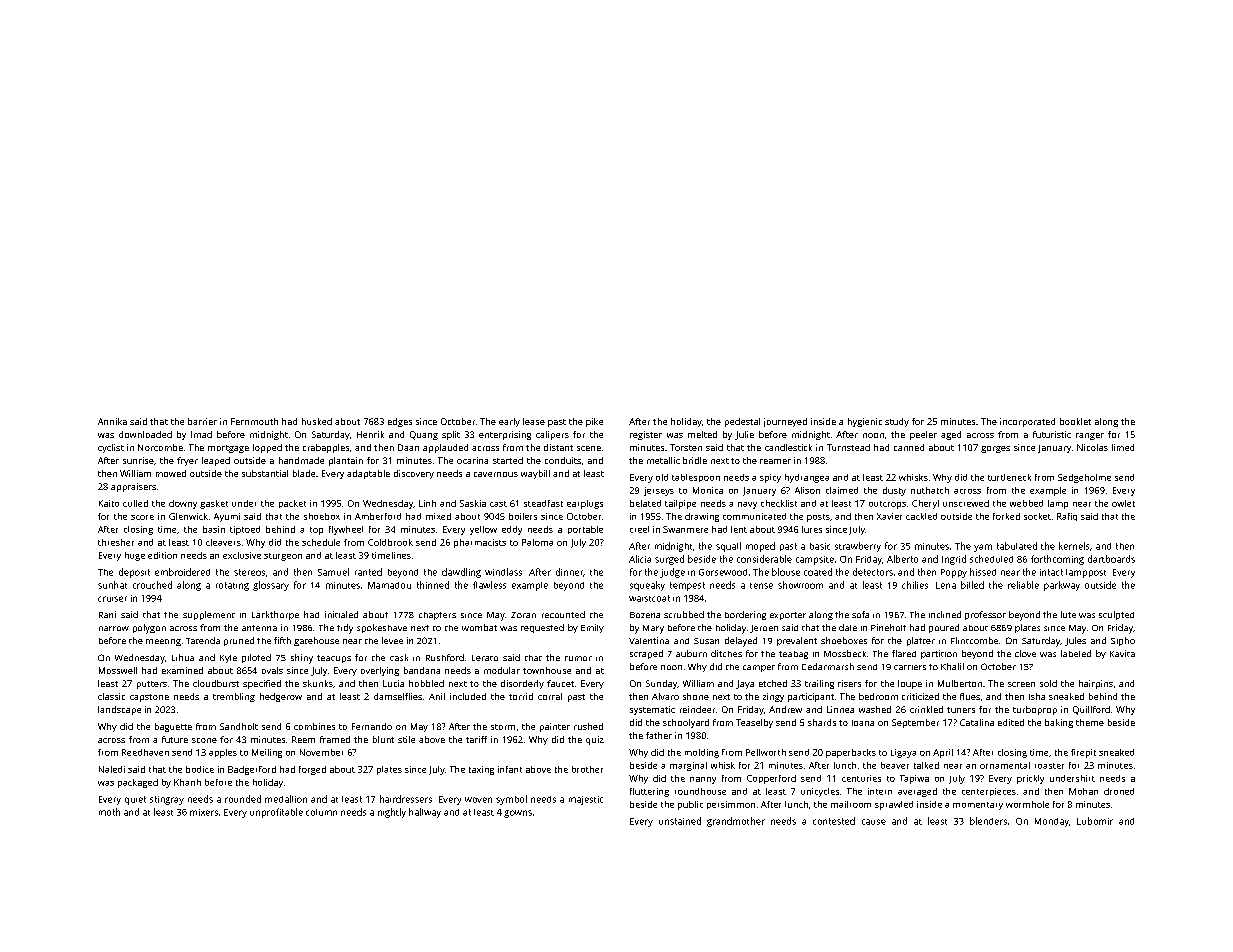  What do you see at coordinates (276, 813) in the screenshot?
I see `unprofitable` at bounding box center [276, 813].
